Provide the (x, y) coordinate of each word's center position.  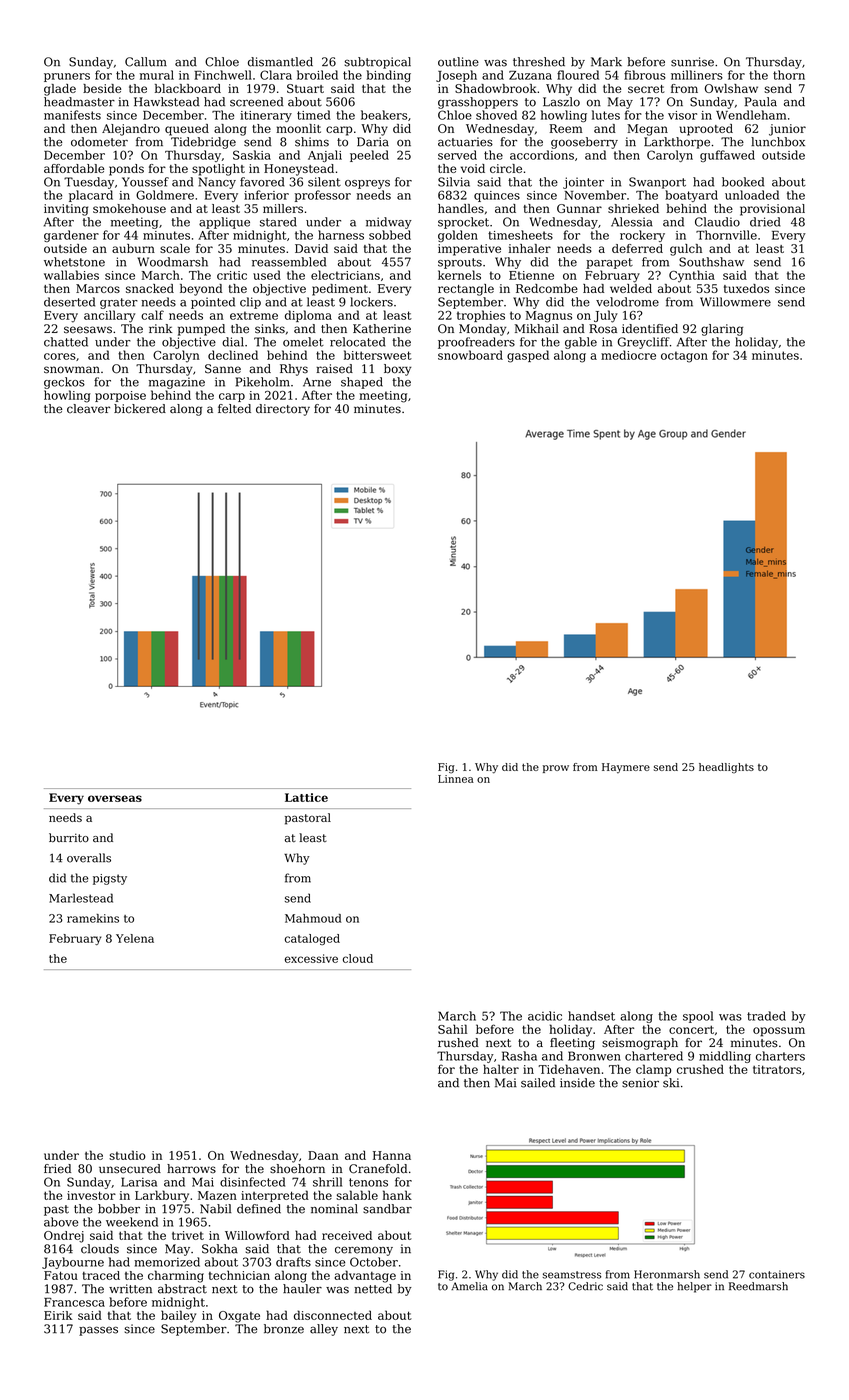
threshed (539, 62)
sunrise (692, 62)
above (61, 1222)
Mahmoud (313, 918)
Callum (146, 62)
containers (777, 1274)
